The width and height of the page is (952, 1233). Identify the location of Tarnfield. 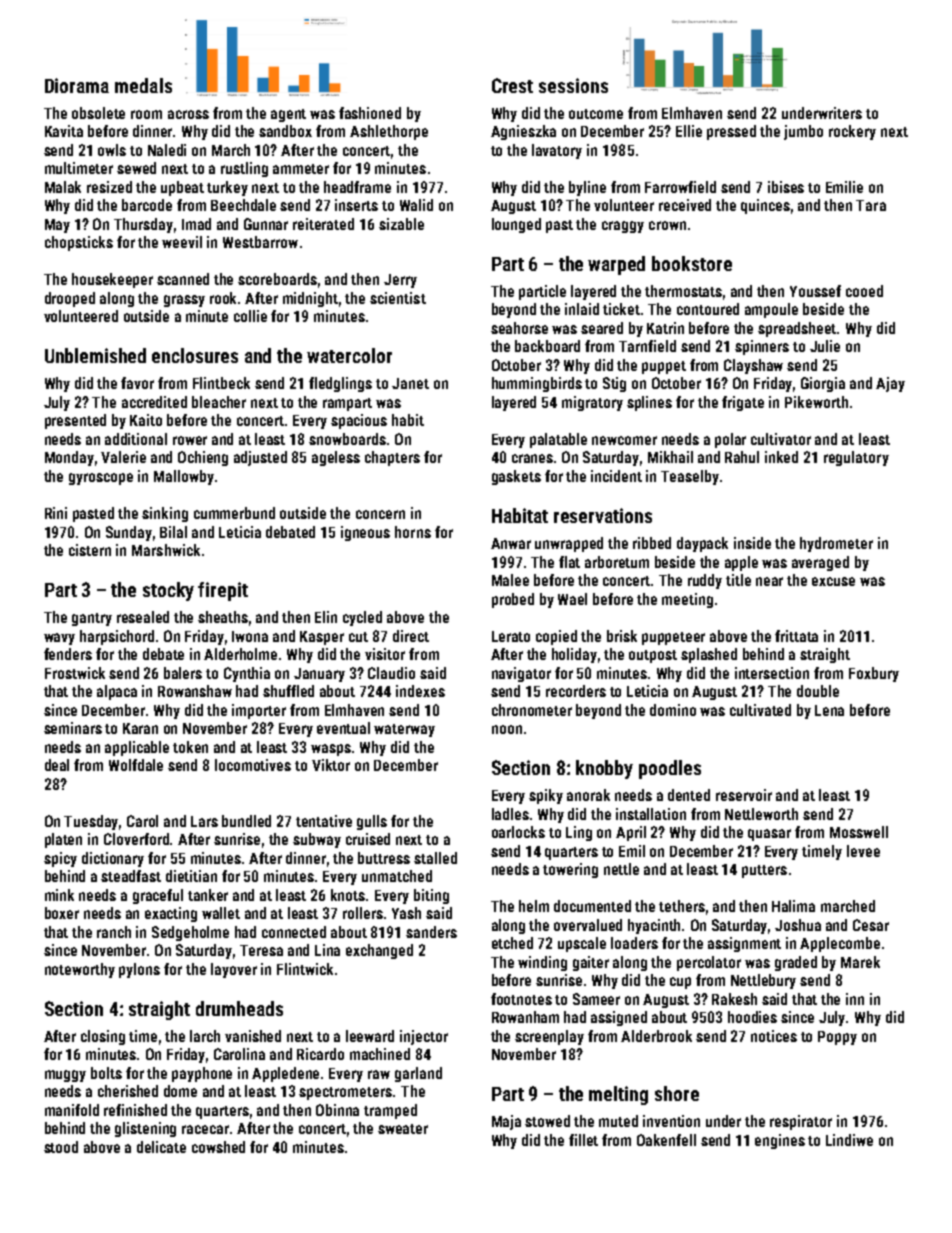
(647, 346).
